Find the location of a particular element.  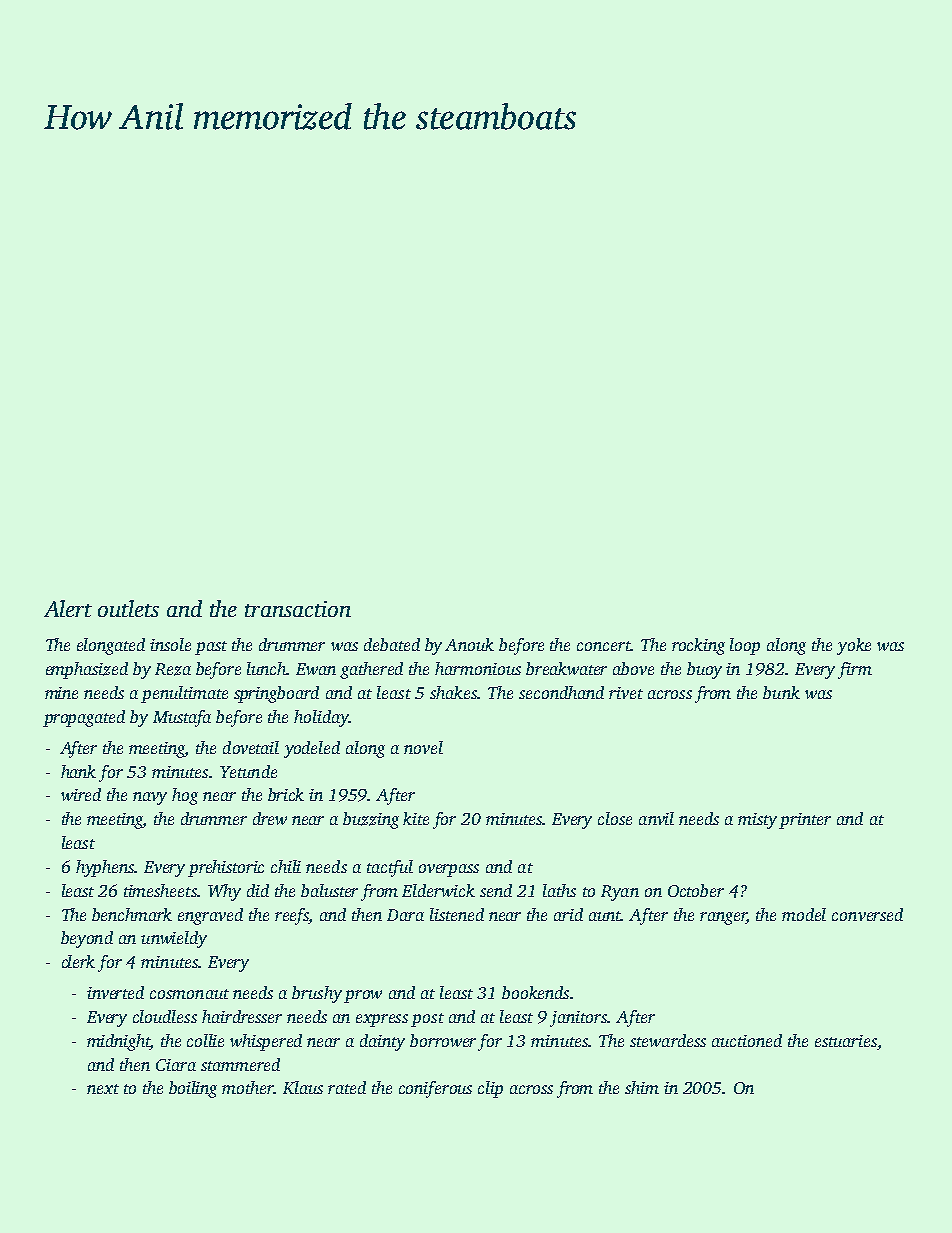

next is located at coordinates (103, 1089).
